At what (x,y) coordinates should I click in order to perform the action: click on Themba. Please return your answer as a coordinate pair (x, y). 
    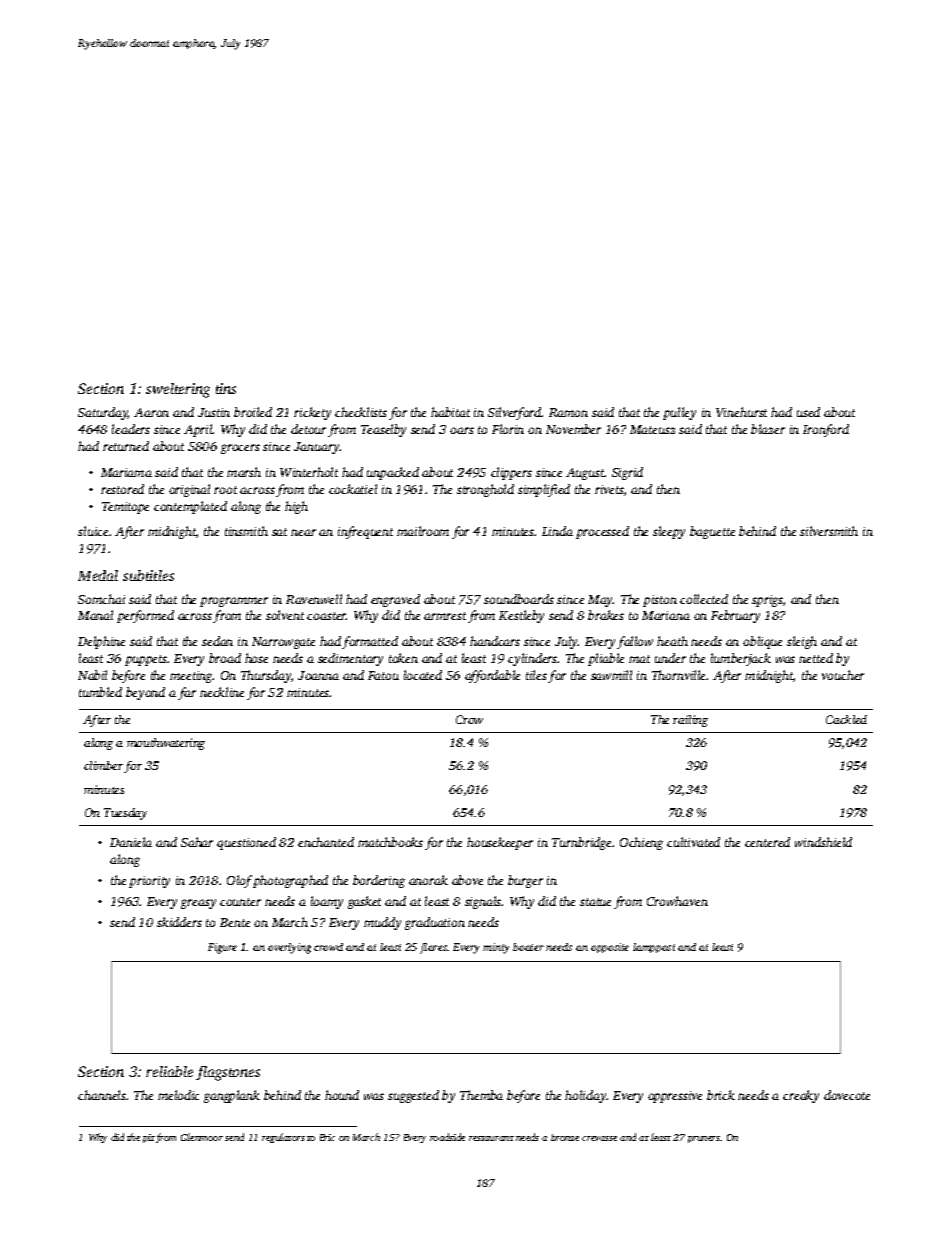
    Looking at the image, I should click on (481, 1095).
